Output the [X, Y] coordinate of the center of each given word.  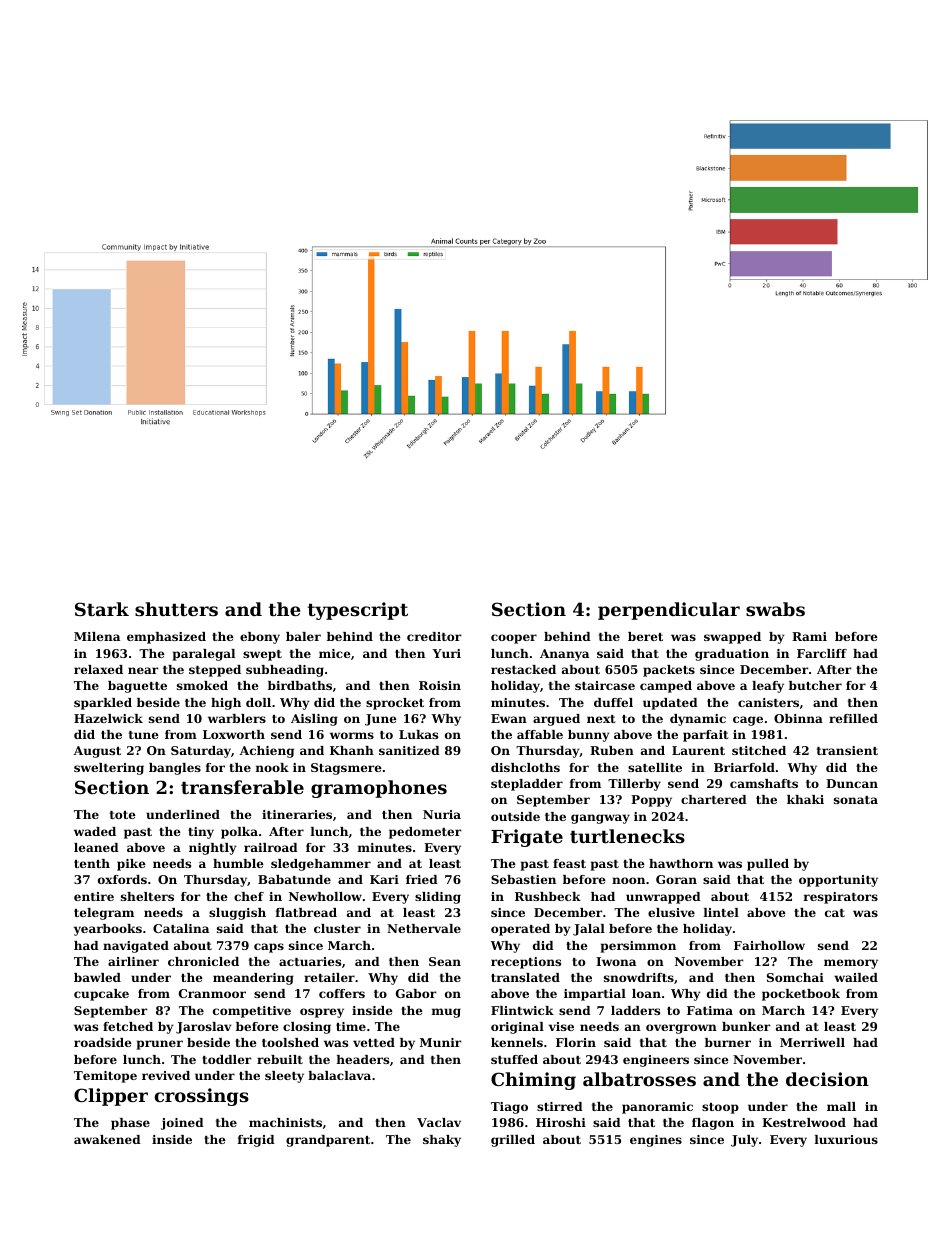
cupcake [101, 995]
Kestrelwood [804, 1122]
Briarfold [744, 767]
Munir [440, 1042]
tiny [201, 833]
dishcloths [525, 767]
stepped [215, 671]
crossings [202, 1097]
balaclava [339, 1075]
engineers [656, 1061]
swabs [775, 609]
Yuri [446, 653]
